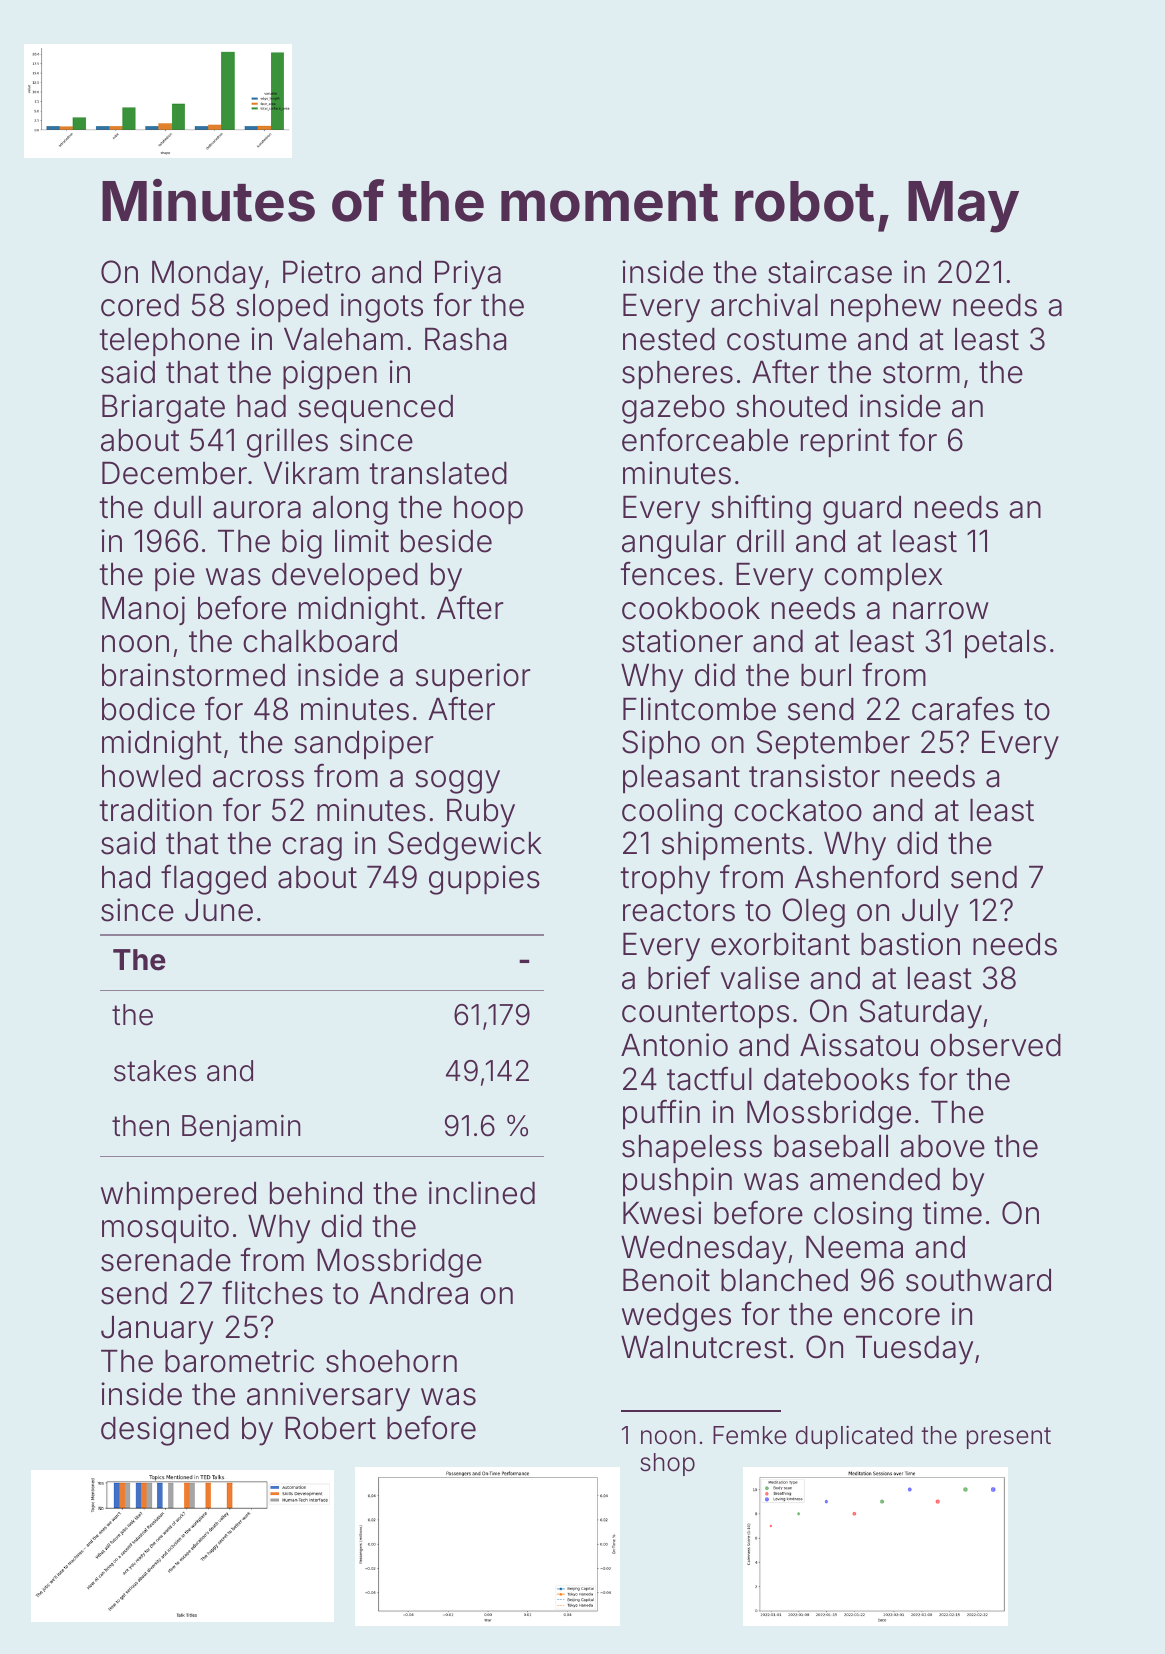  I want to click on southward, so click(978, 1280).
